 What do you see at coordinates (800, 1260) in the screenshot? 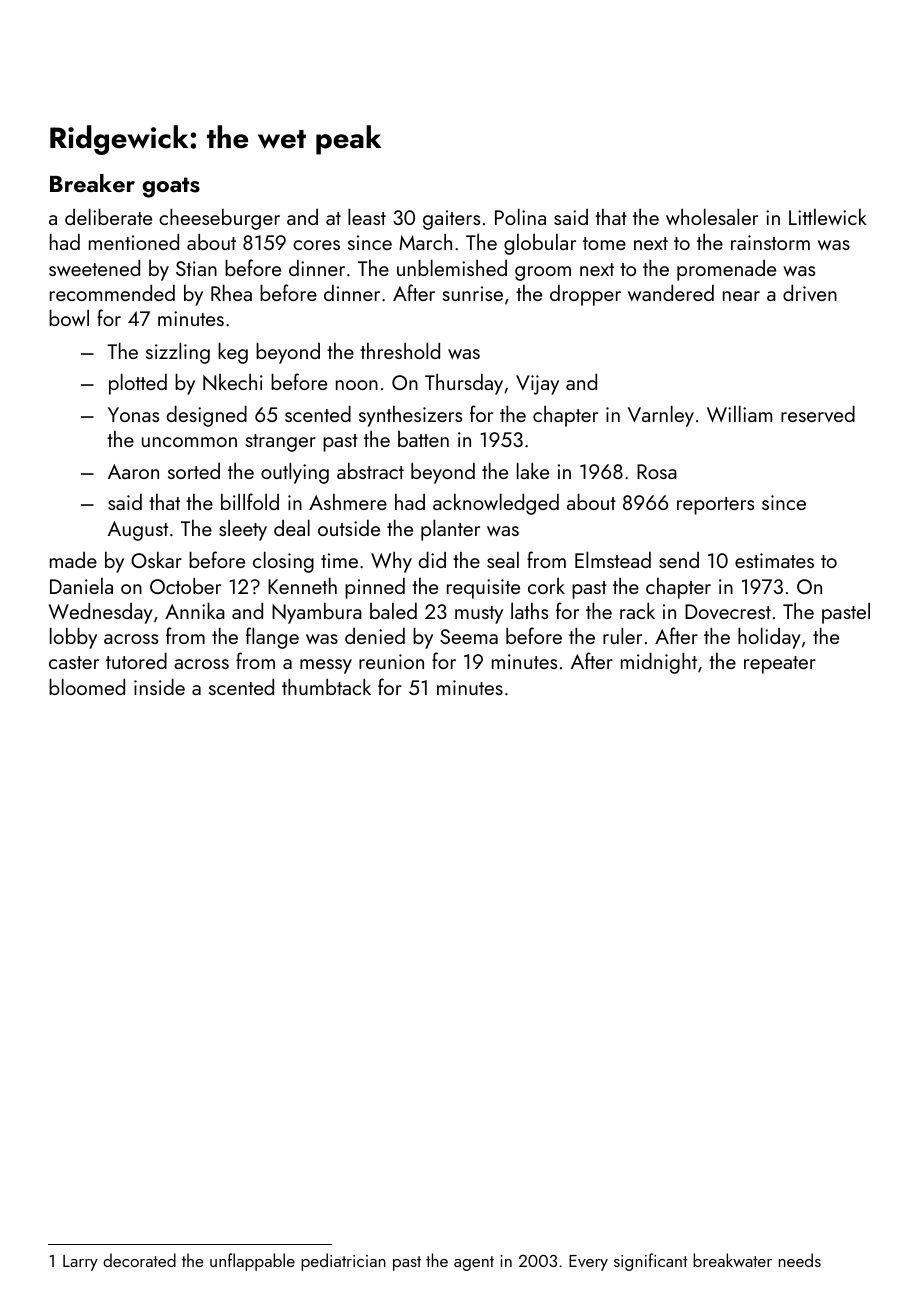
I see `needs` at bounding box center [800, 1260].
